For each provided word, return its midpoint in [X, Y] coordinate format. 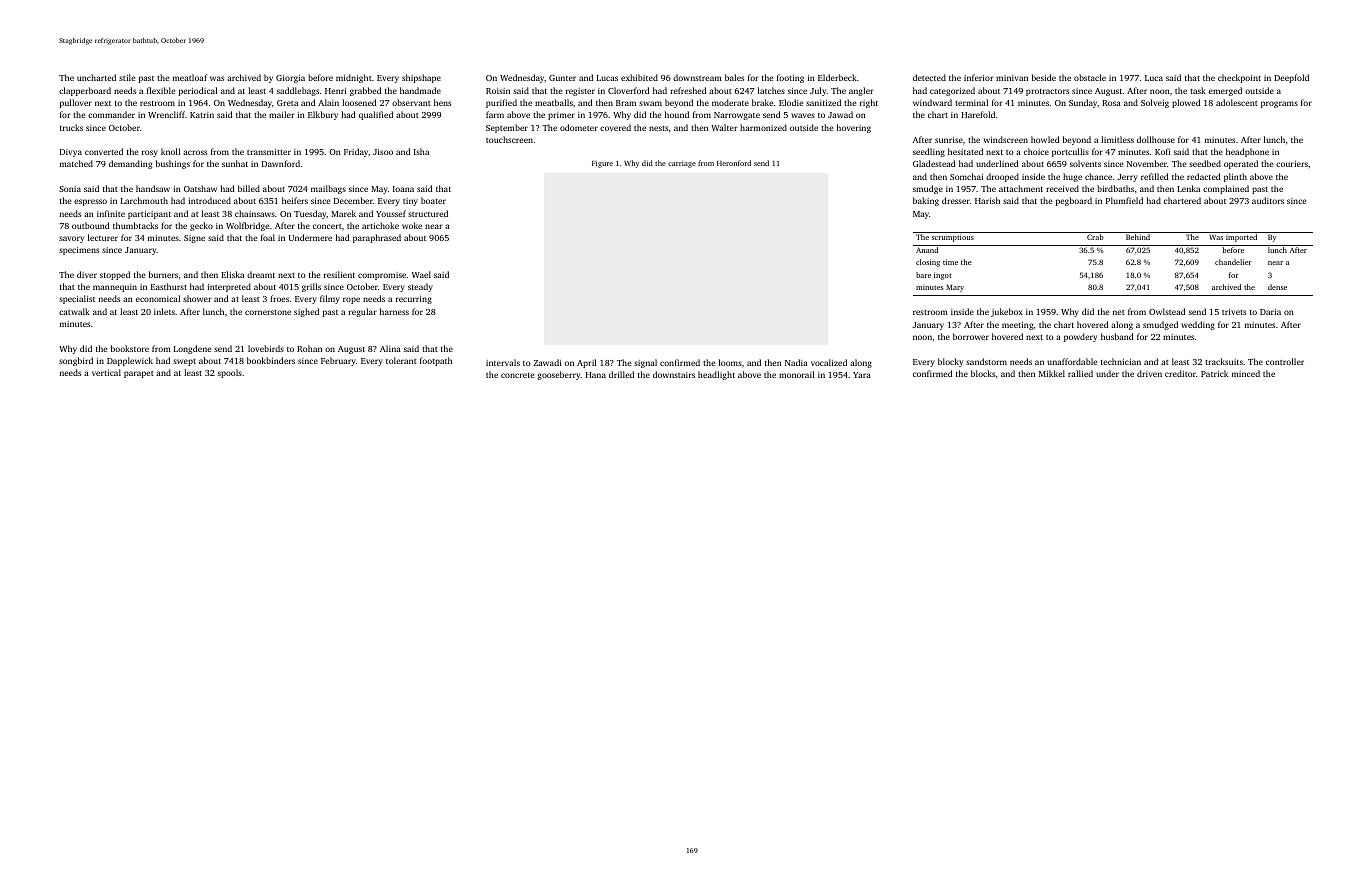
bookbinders [271, 360]
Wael [421, 274]
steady [420, 287]
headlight [716, 375]
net [1119, 312]
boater [433, 200]
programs [1279, 104]
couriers [1292, 164]
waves [803, 115]
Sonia [70, 189]
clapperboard [85, 91]
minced [1246, 373]
